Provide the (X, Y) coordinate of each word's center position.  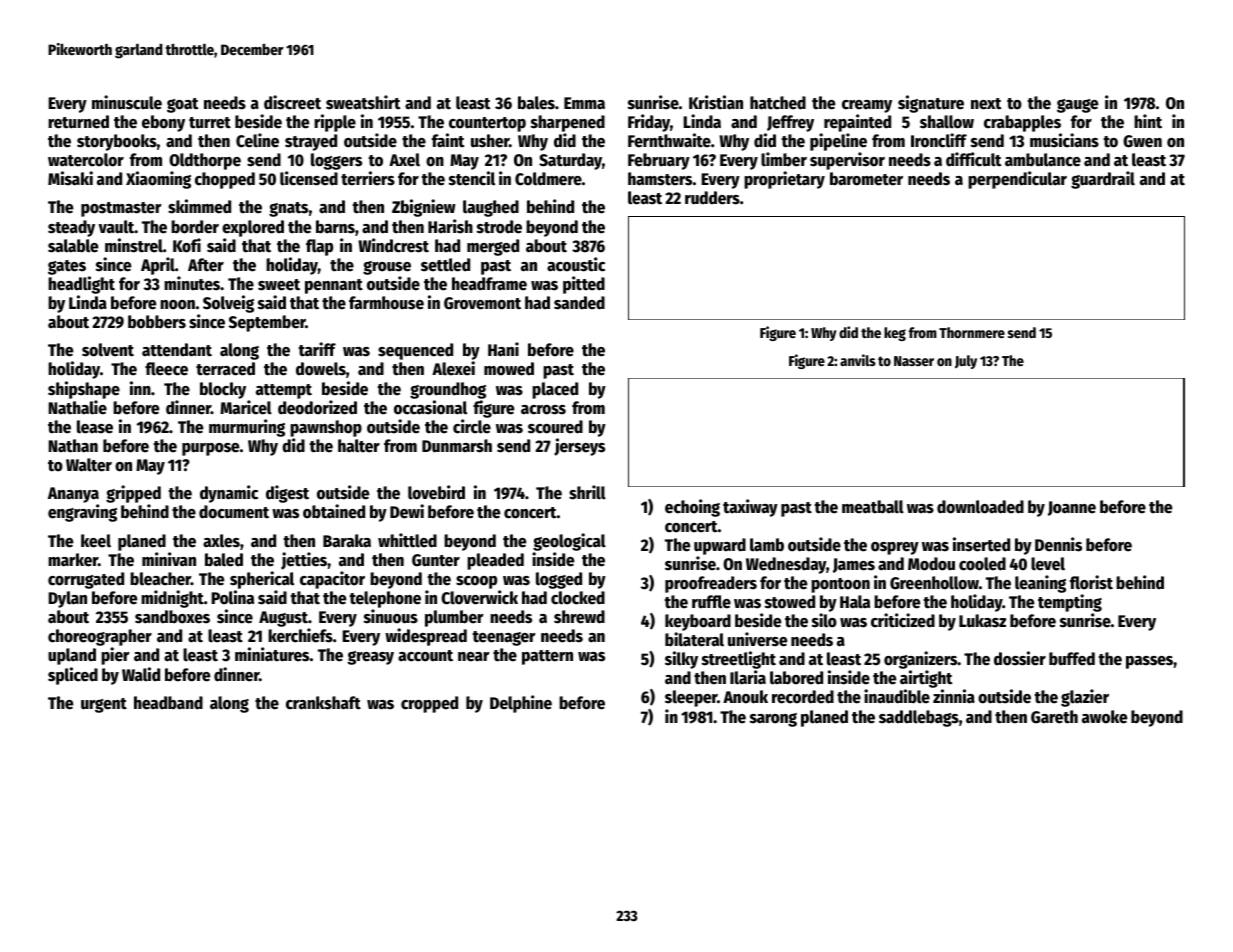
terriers (368, 178)
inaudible (897, 696)
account (425, 656)
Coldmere (548, 179)
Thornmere (972, 332)
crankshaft (323, 703)
